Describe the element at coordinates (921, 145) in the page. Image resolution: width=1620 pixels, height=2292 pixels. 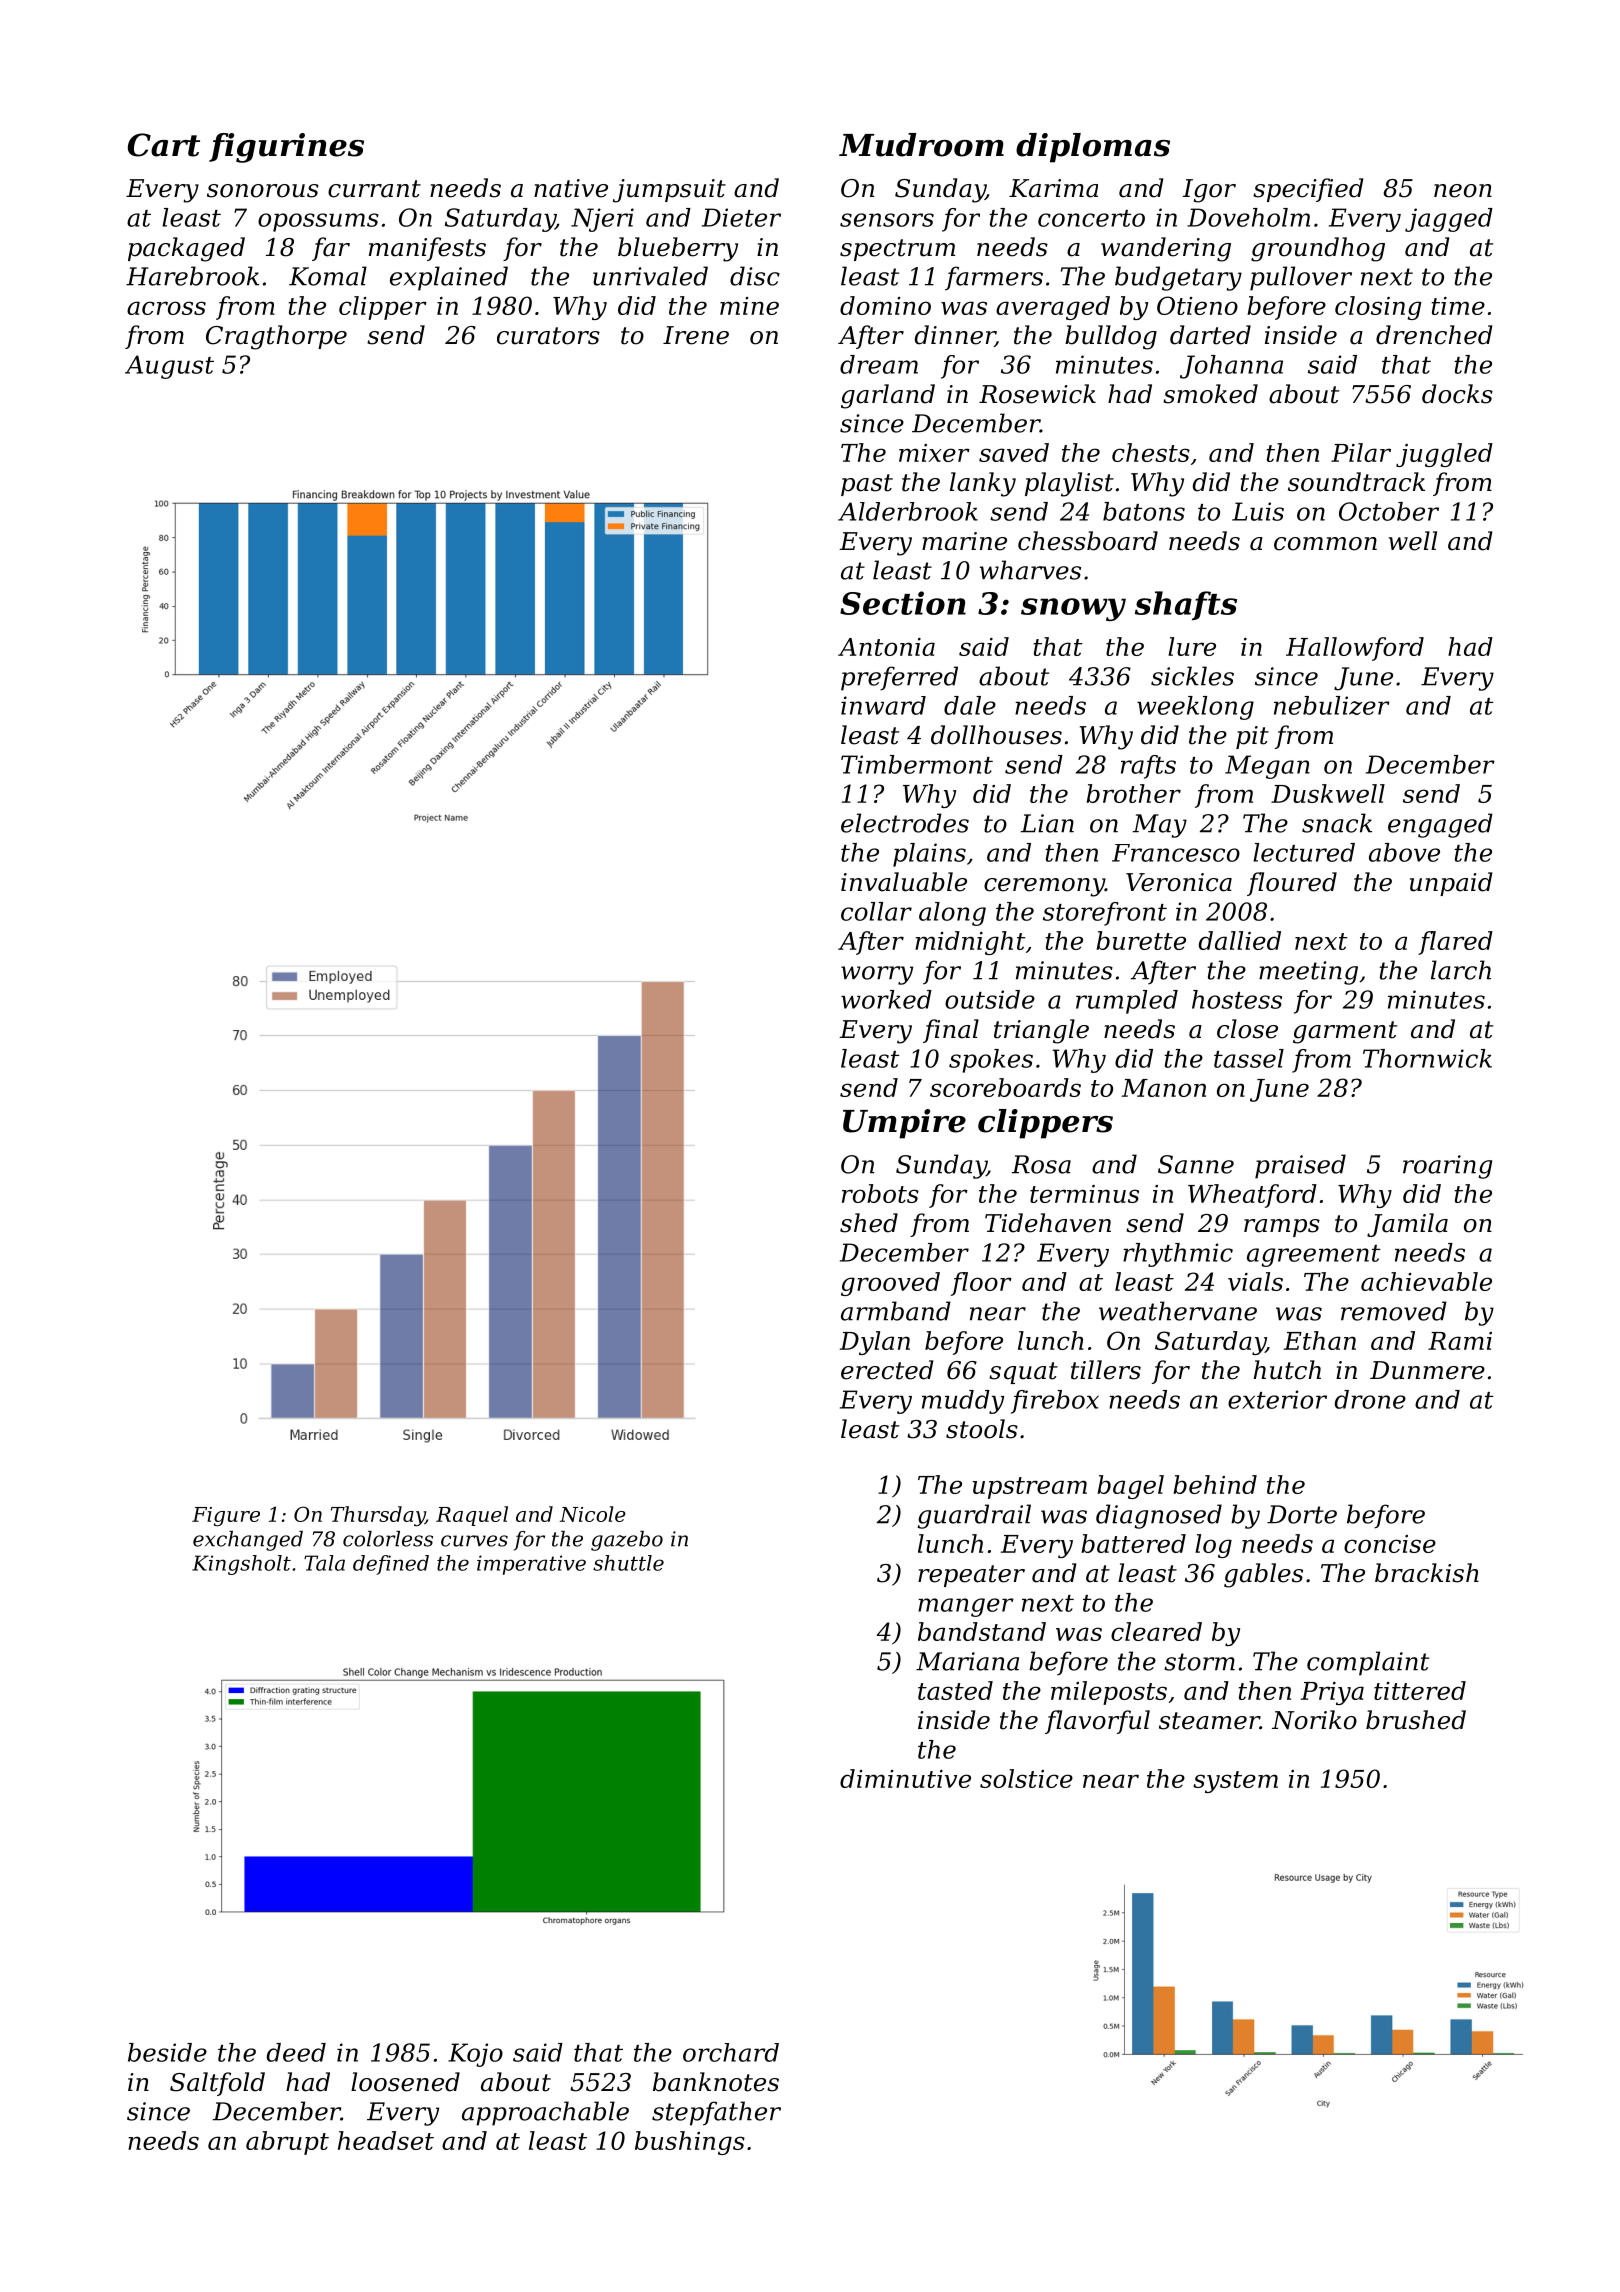
I see `Mudroom` at that location.
